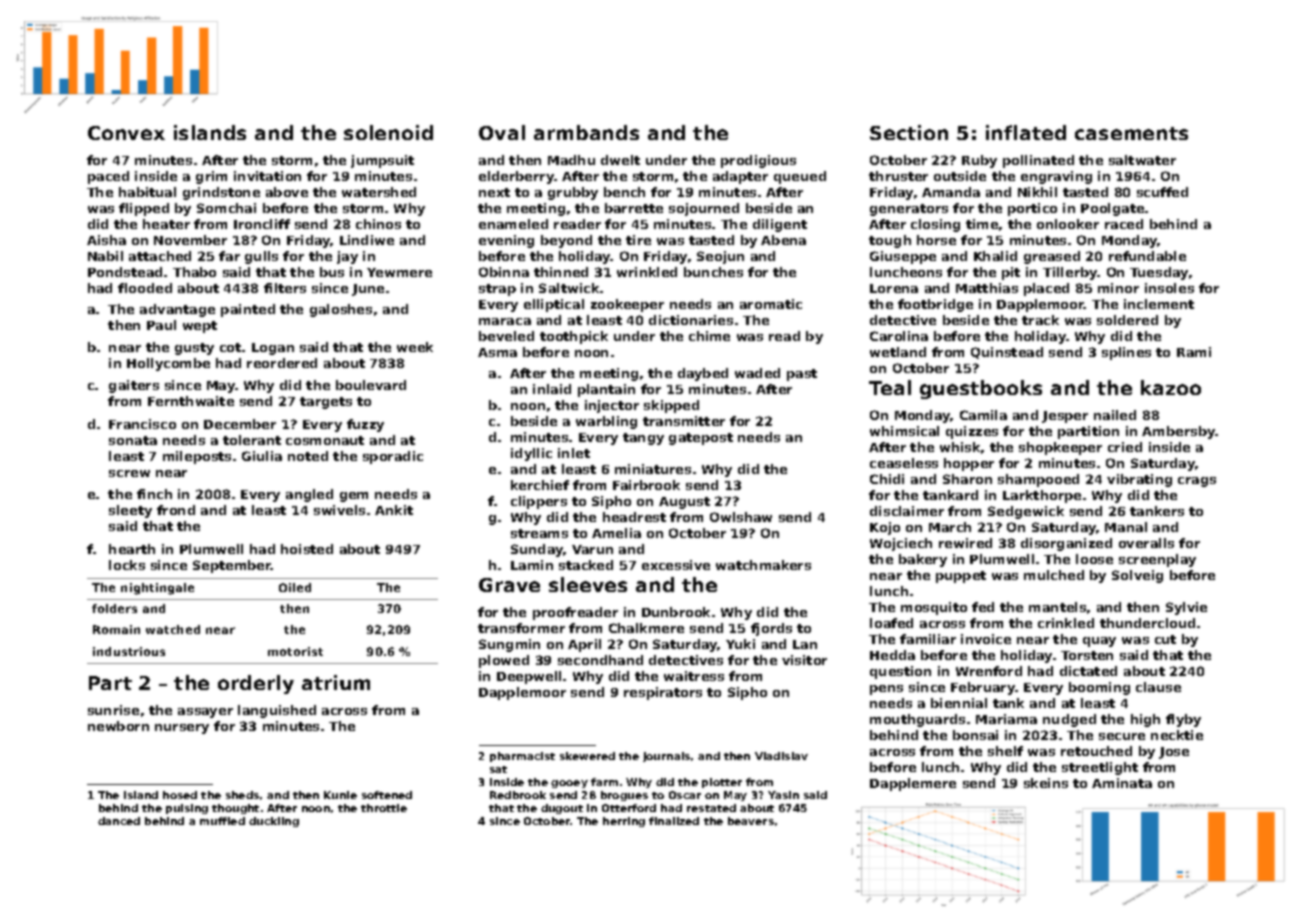  I want to click on pharmacist, so click(522, 757).
